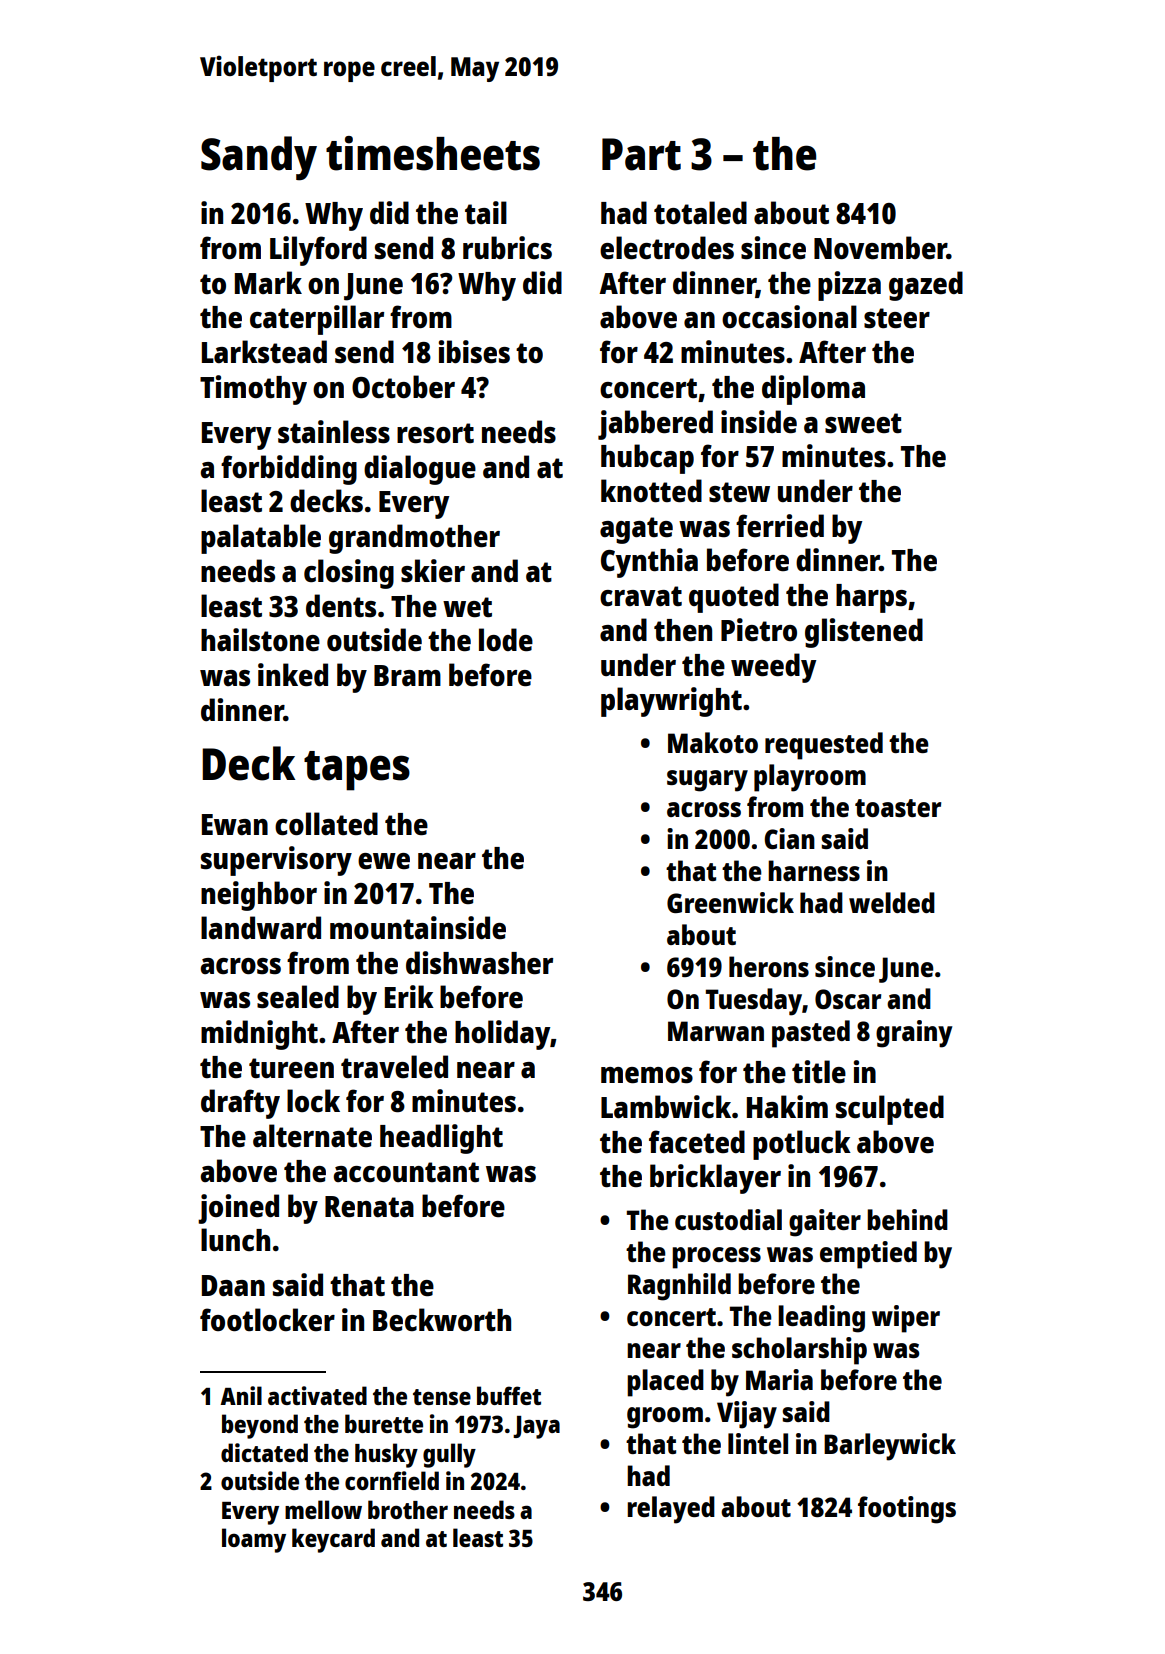  What do you see at coordinates (369, 1206) in the screenshot?
I see `Renata` at bounding box center [369, 1206].
